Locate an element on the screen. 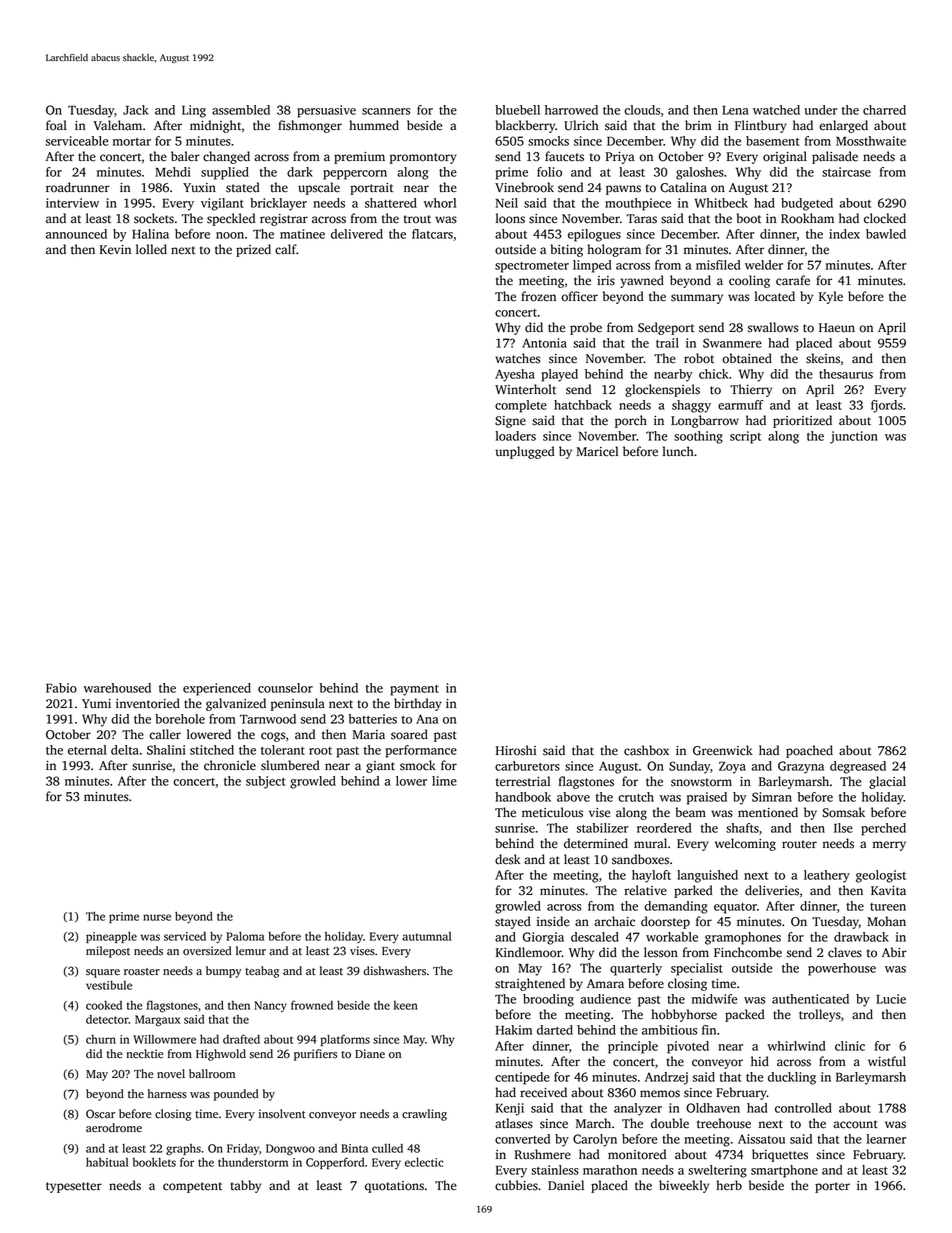 The height and width of the screenshot is (1233, 952). thesaurus is located at coordinates (846, 374).
